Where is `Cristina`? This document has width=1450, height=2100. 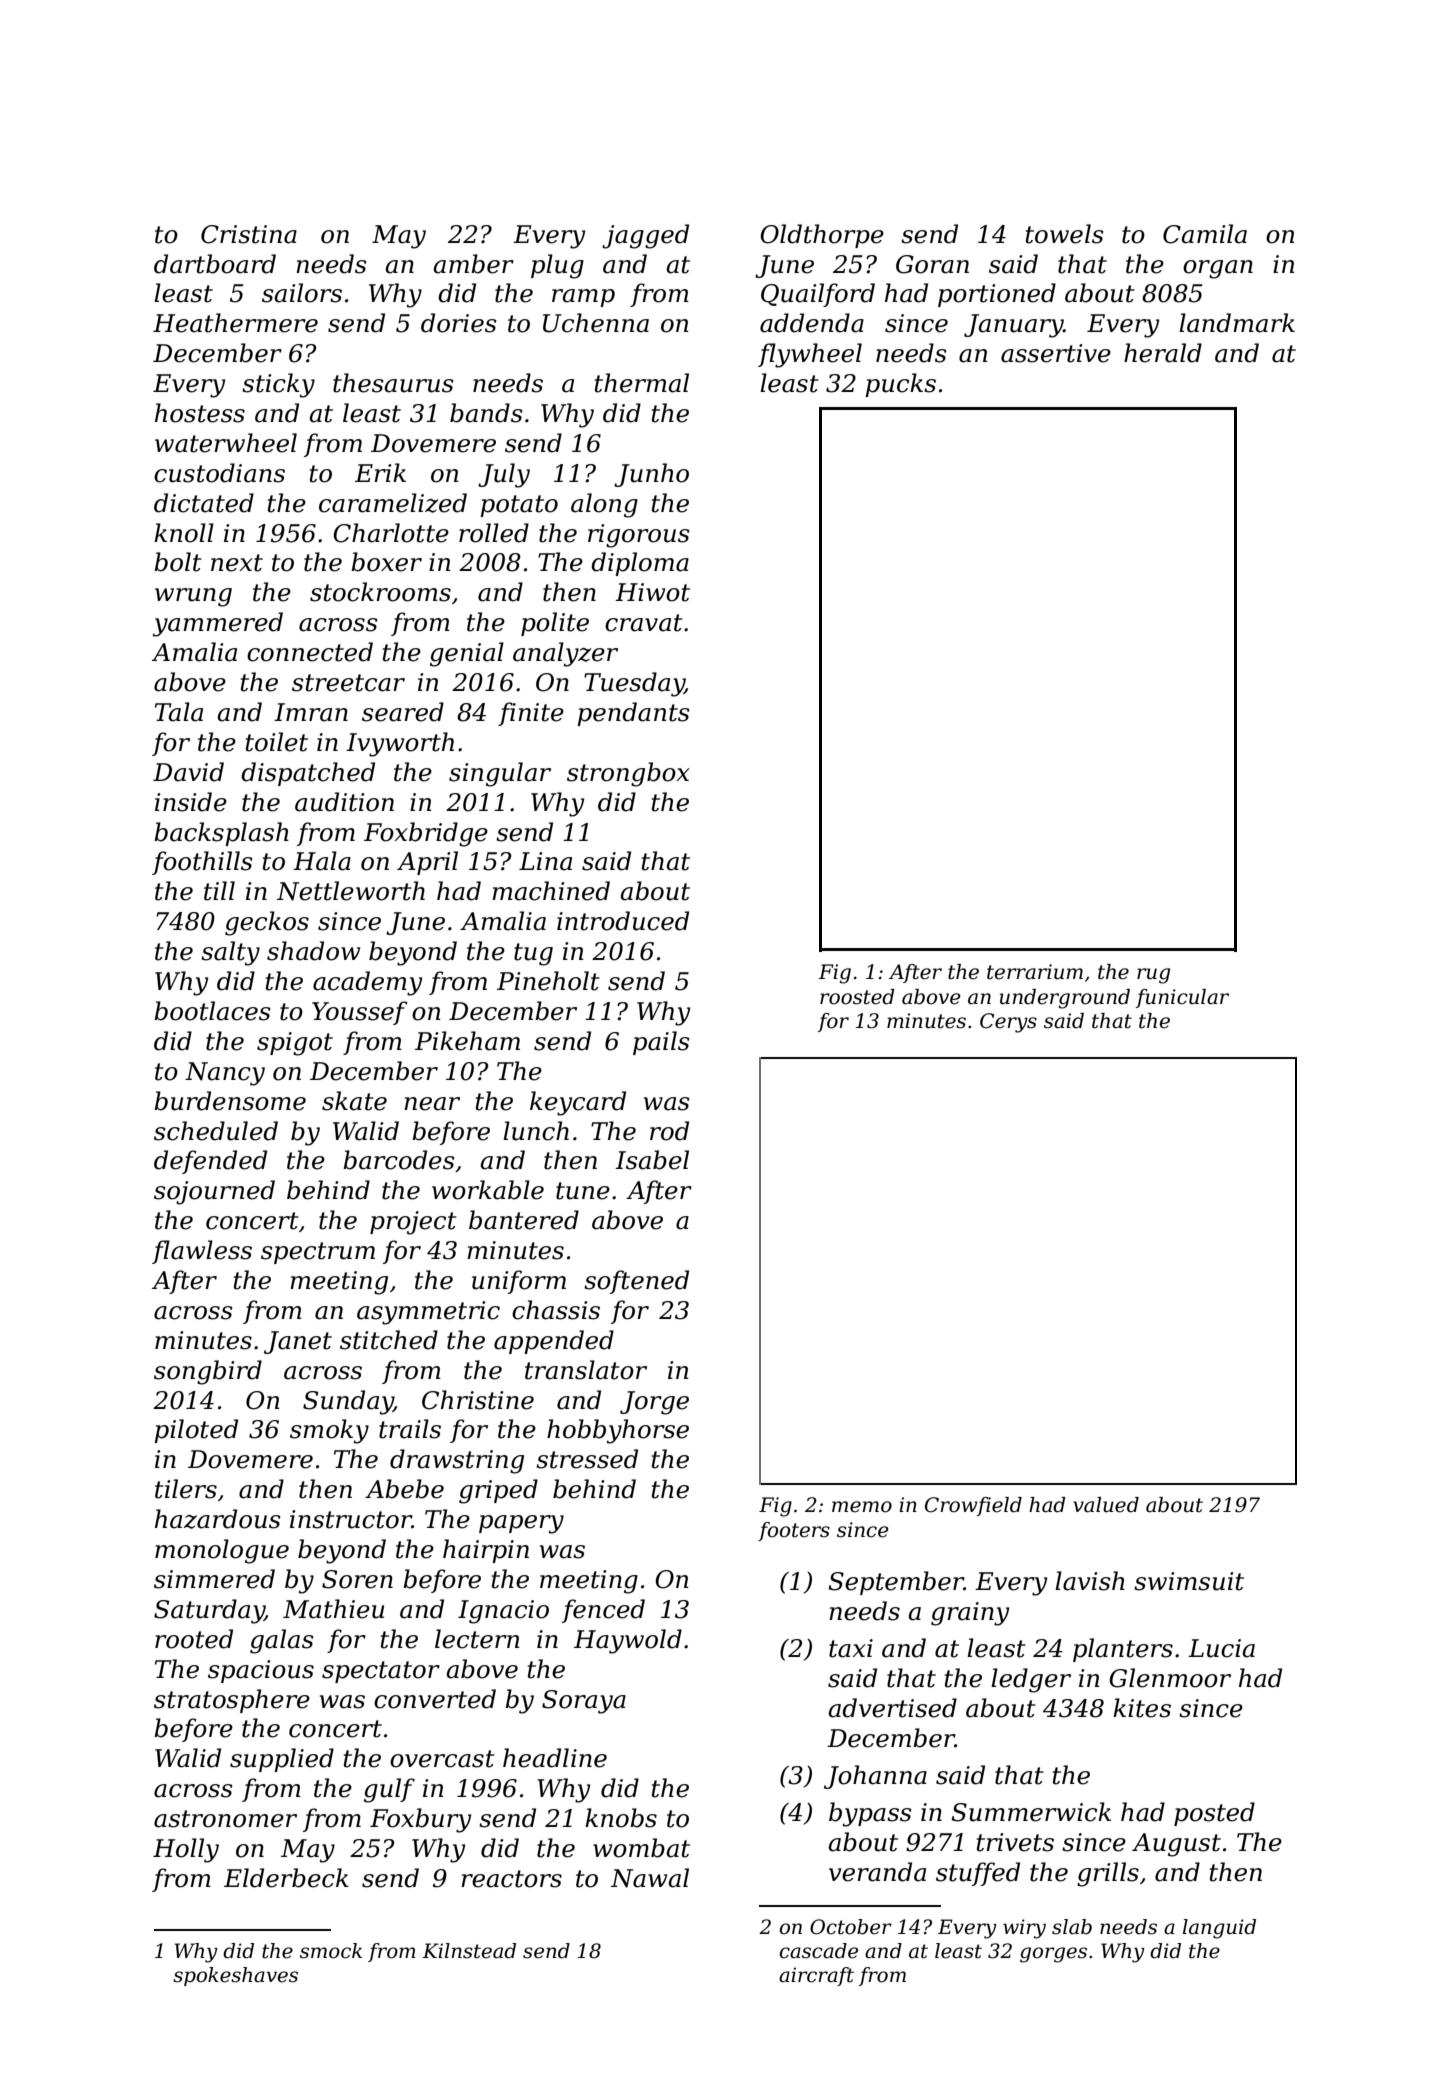 Cristina is located at coordinates (249, 234).
